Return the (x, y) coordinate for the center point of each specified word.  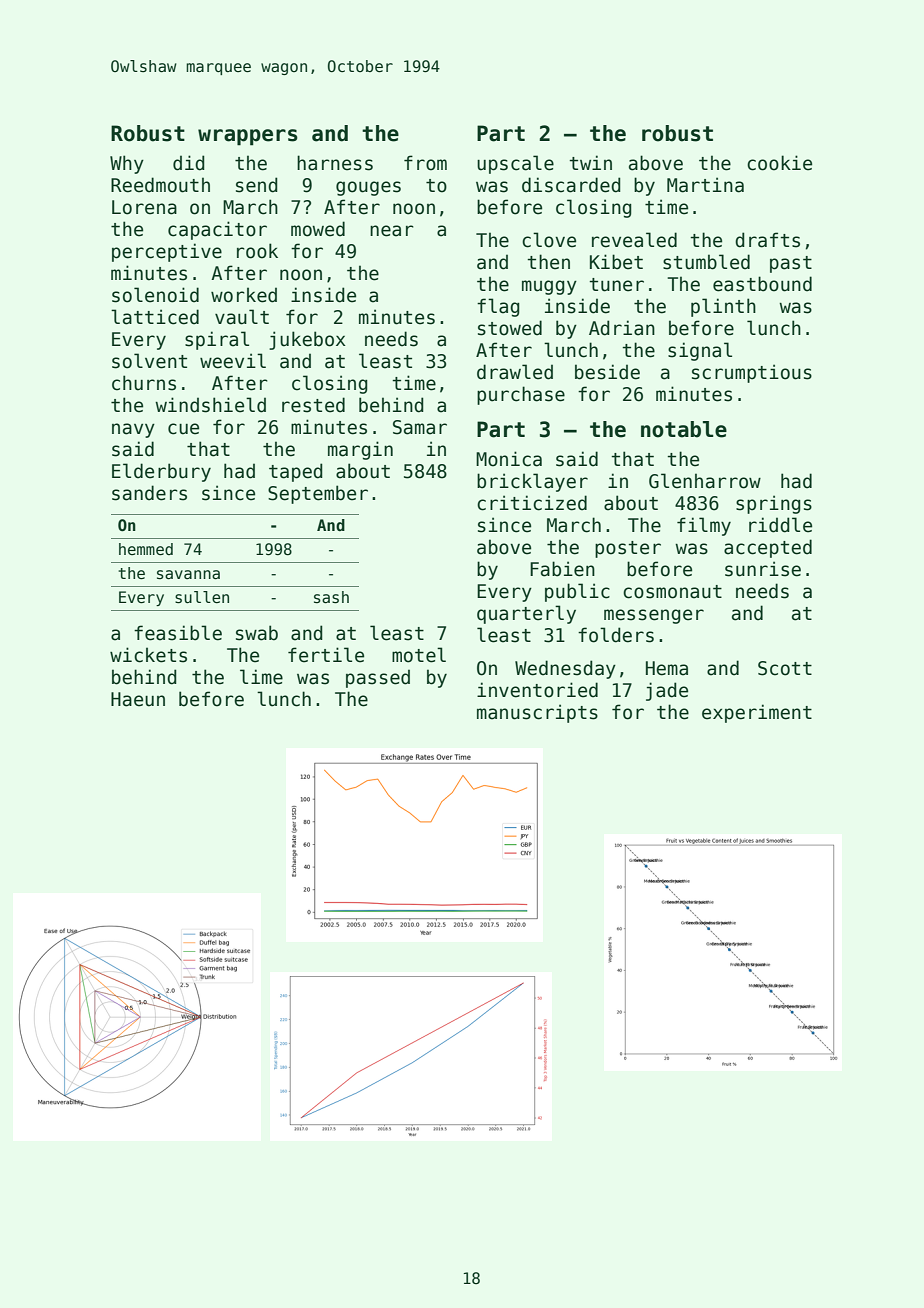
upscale (515, 164)
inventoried (537, 690)
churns (144, 383)
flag (498, 307)
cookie (779, 163)
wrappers (248, 137)
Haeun (138, 699)
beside (607, 372)
